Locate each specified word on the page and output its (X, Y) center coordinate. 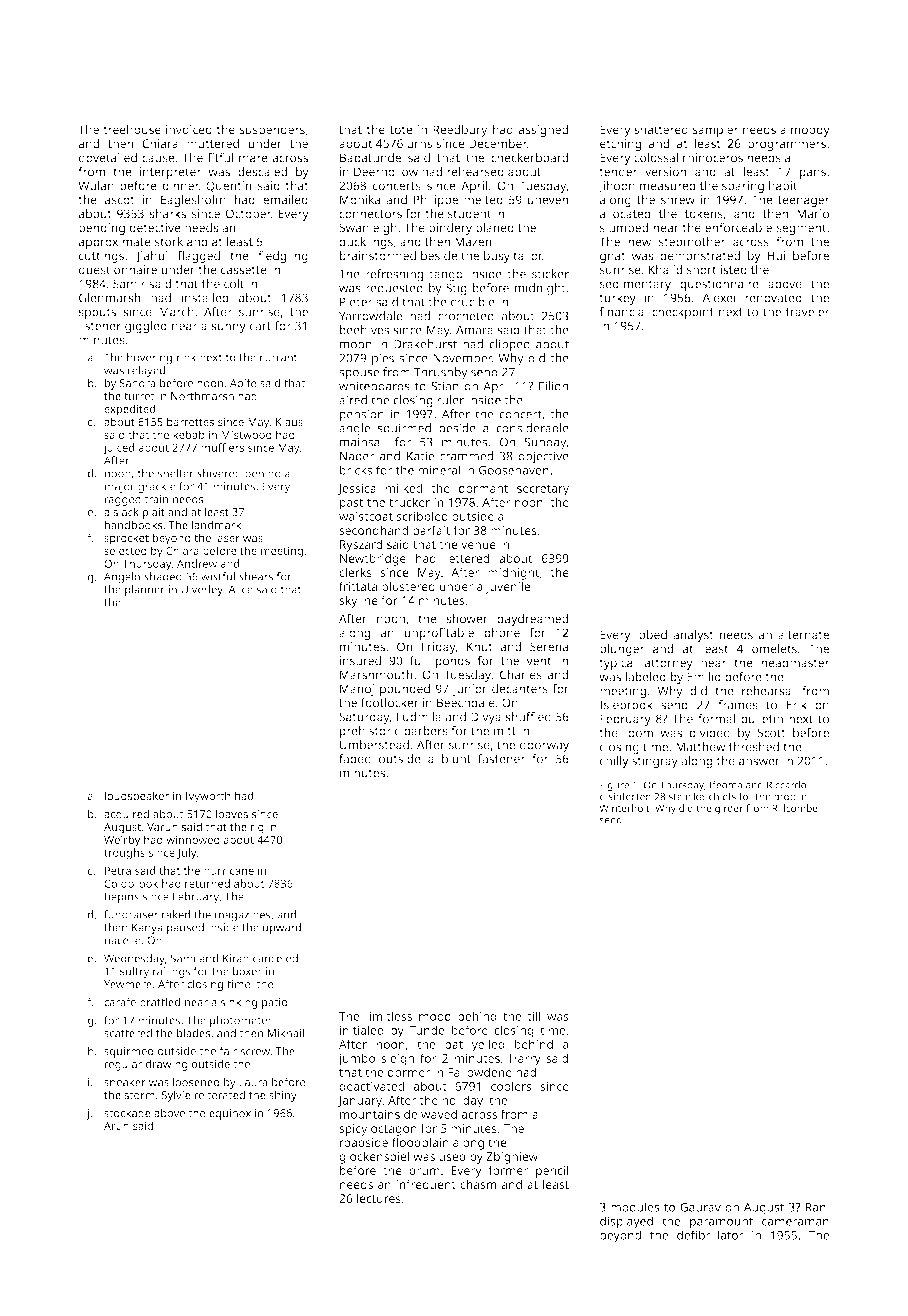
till (533, 1016)
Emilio (704, 677)
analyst (693, 636)
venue (478, 545)
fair (228, 1051)
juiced (118, 449)
